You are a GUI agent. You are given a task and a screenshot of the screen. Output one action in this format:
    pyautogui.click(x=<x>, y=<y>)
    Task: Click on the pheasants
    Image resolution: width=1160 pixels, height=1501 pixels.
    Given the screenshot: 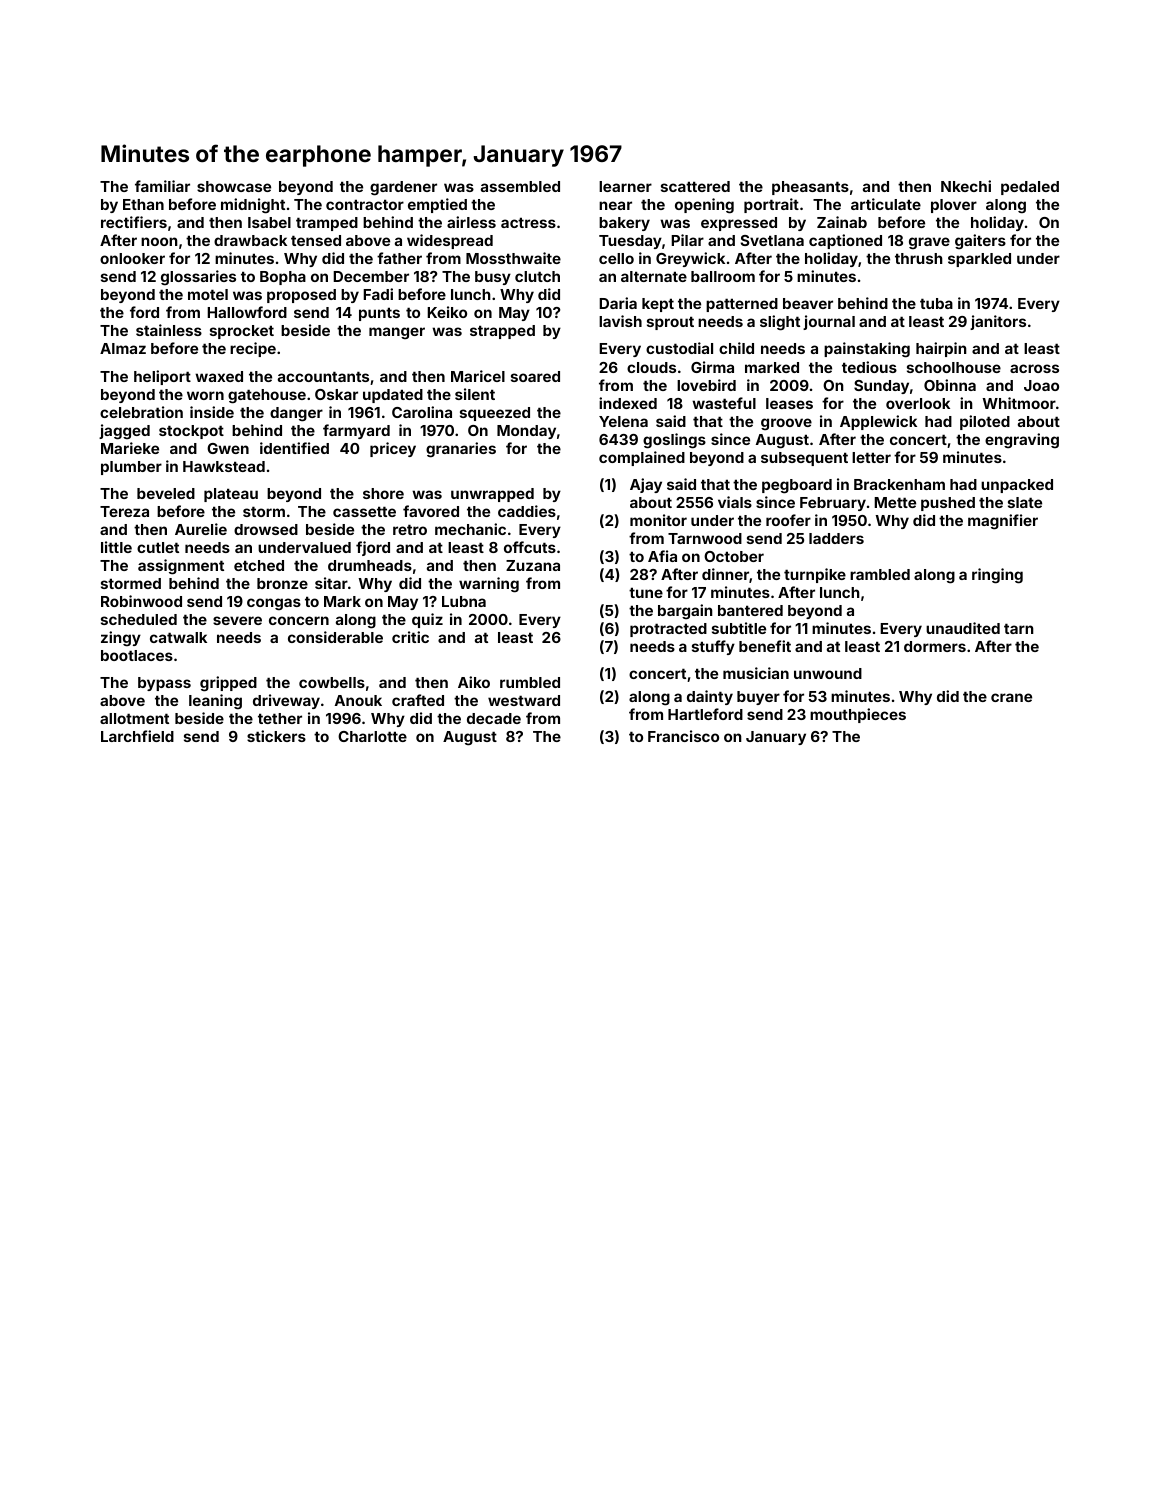 What is the action you would take?
    pyautogui.click(x=810, y=188)
